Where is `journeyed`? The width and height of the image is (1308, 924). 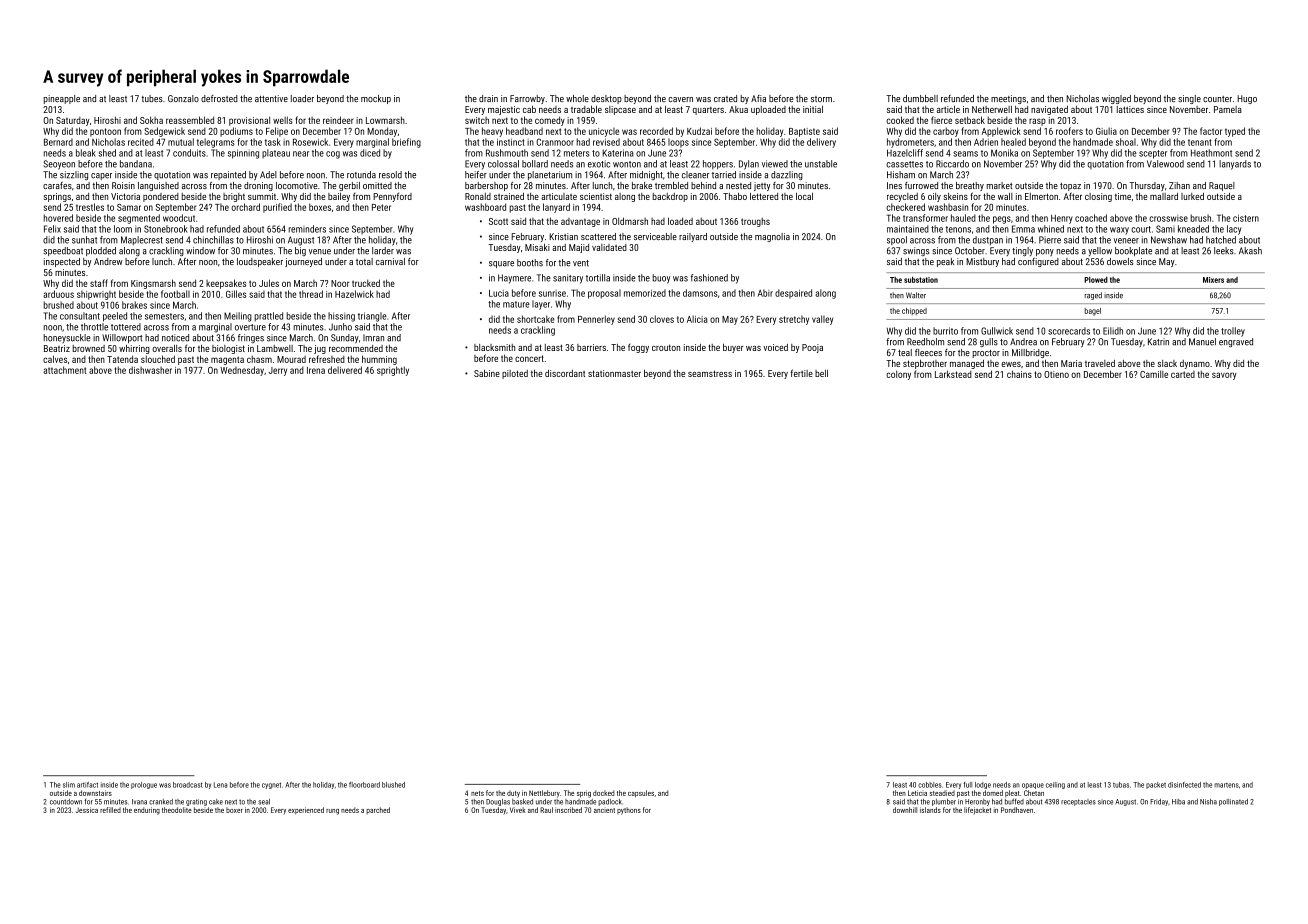 journeyed is located at coordinates (303, 262).
